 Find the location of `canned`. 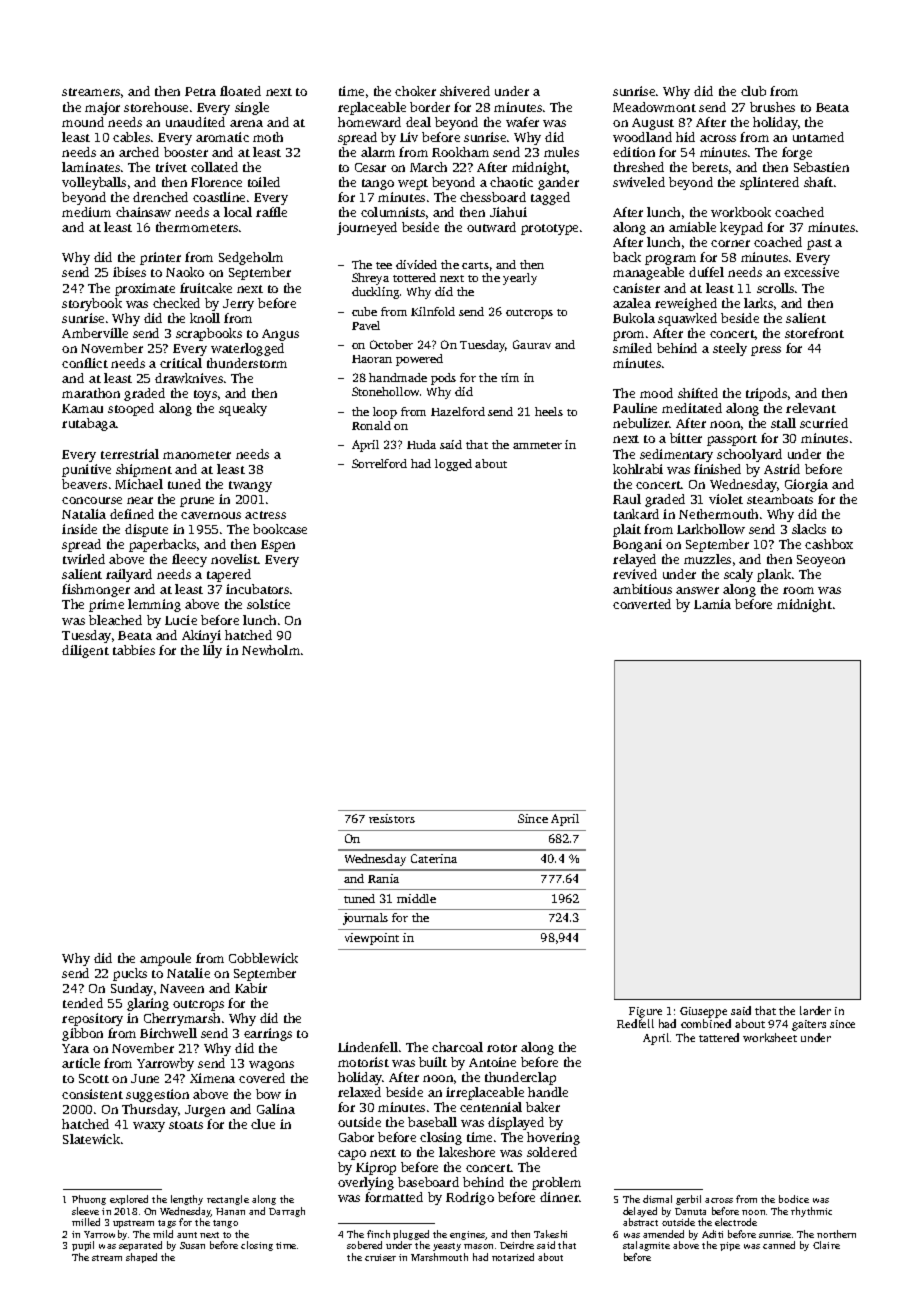

canned is located at coordinates (779, 1245).
